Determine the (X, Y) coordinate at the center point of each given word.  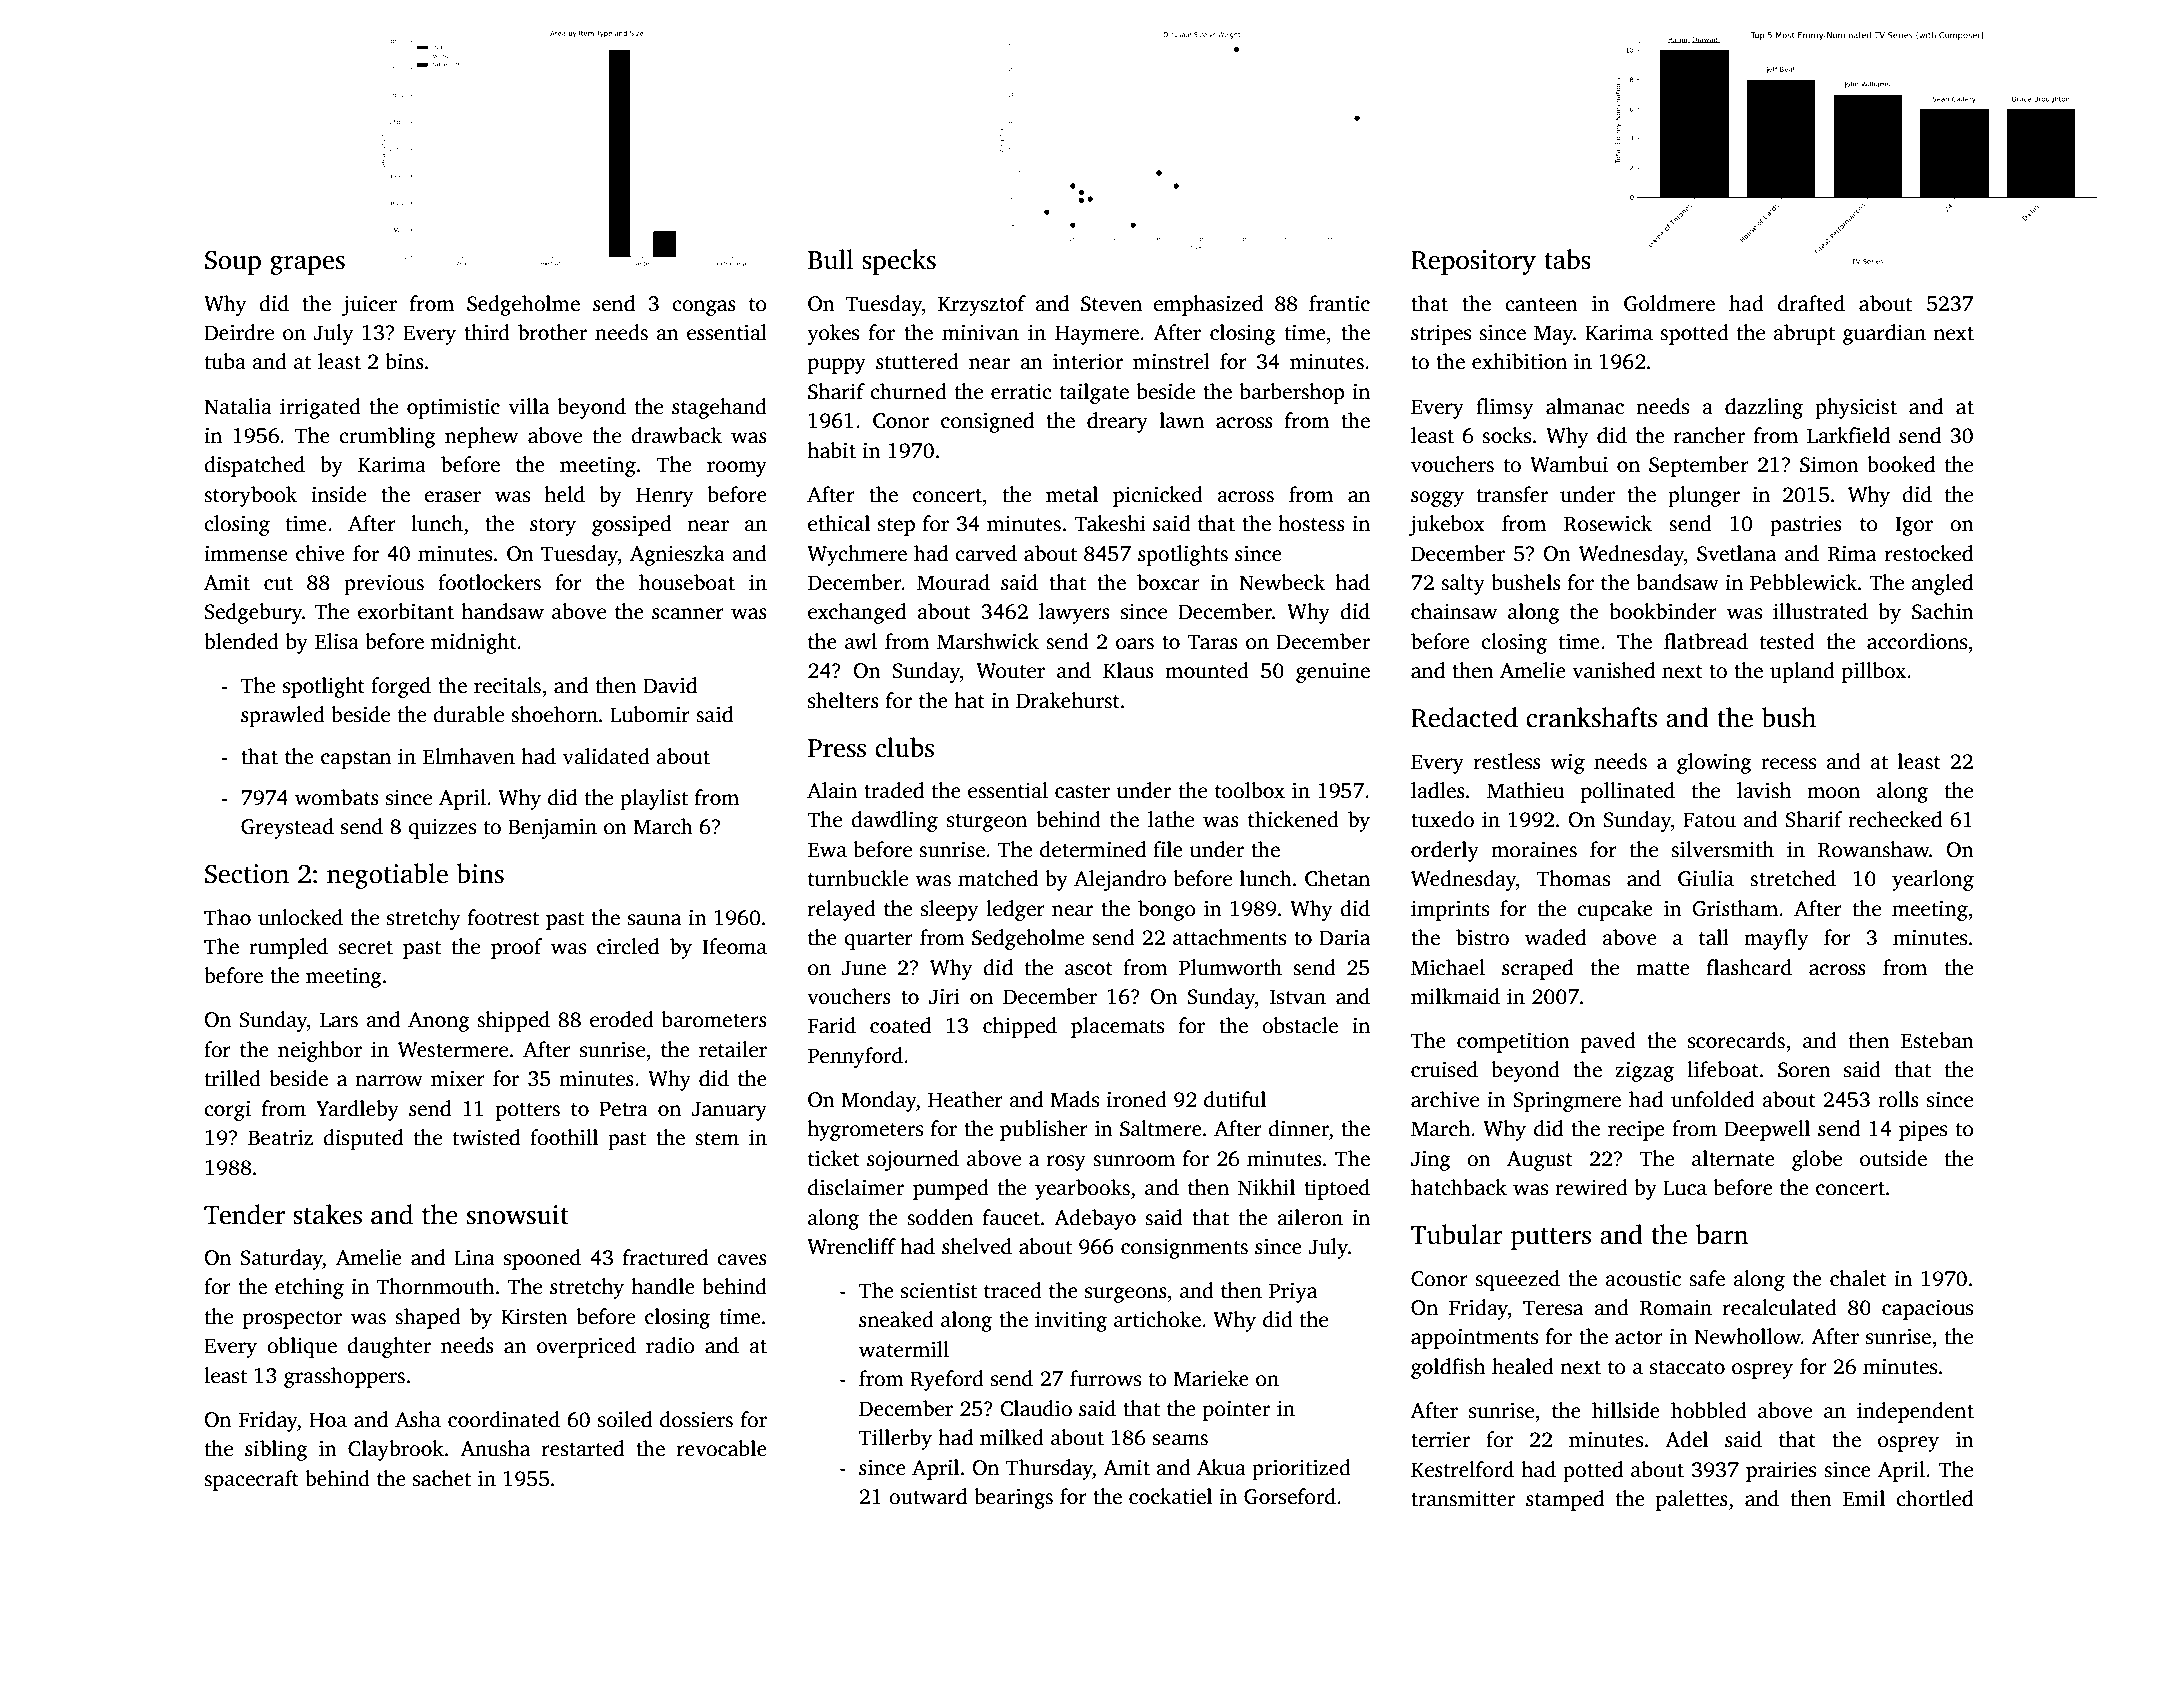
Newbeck (1282, 582)
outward (928, 1496)
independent (1915, 1412)
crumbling (387, 437)
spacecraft (251, 1480)
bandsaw (1677, 582)
